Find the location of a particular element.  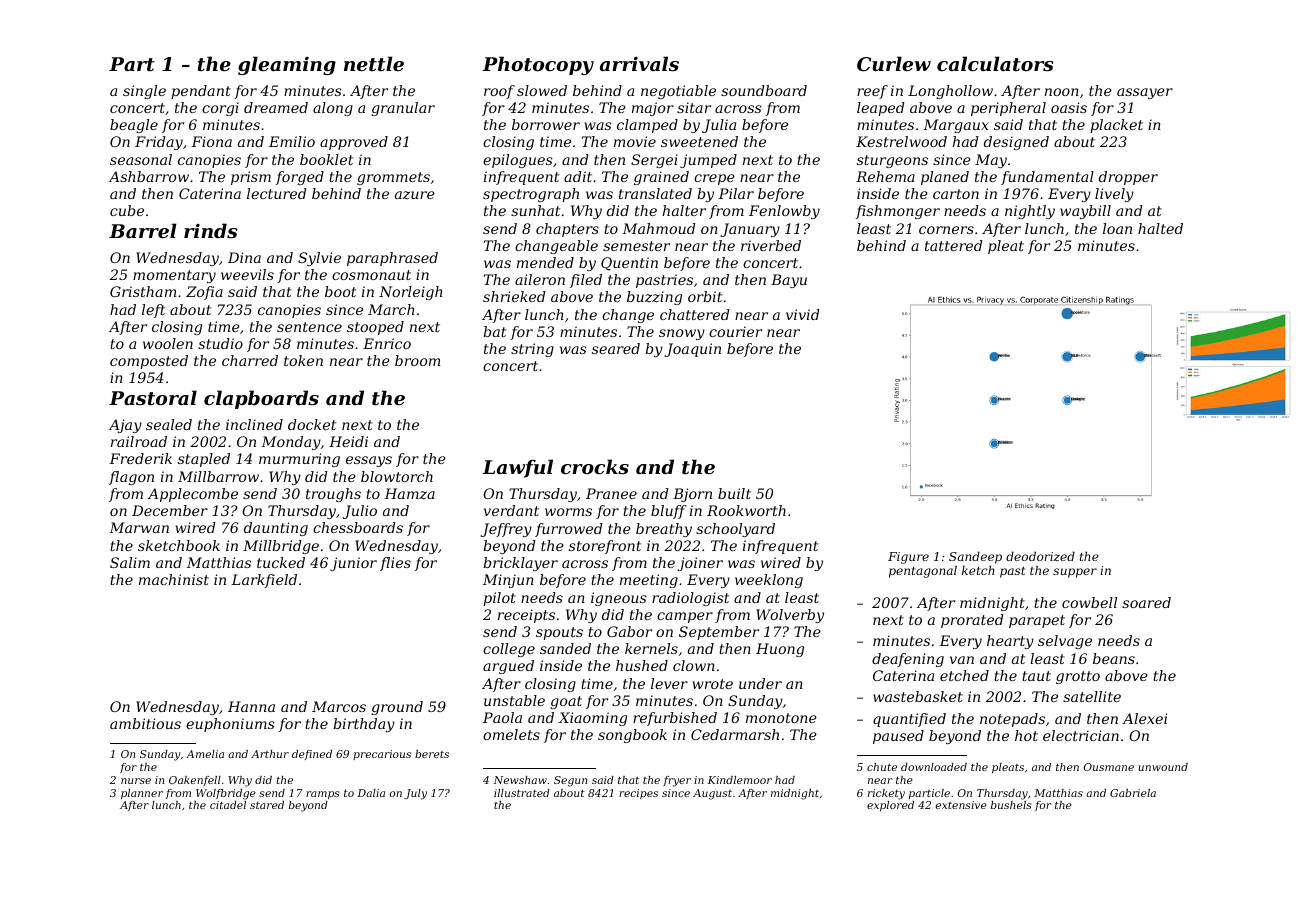

Fiona is located at coordinates (211, 141).
